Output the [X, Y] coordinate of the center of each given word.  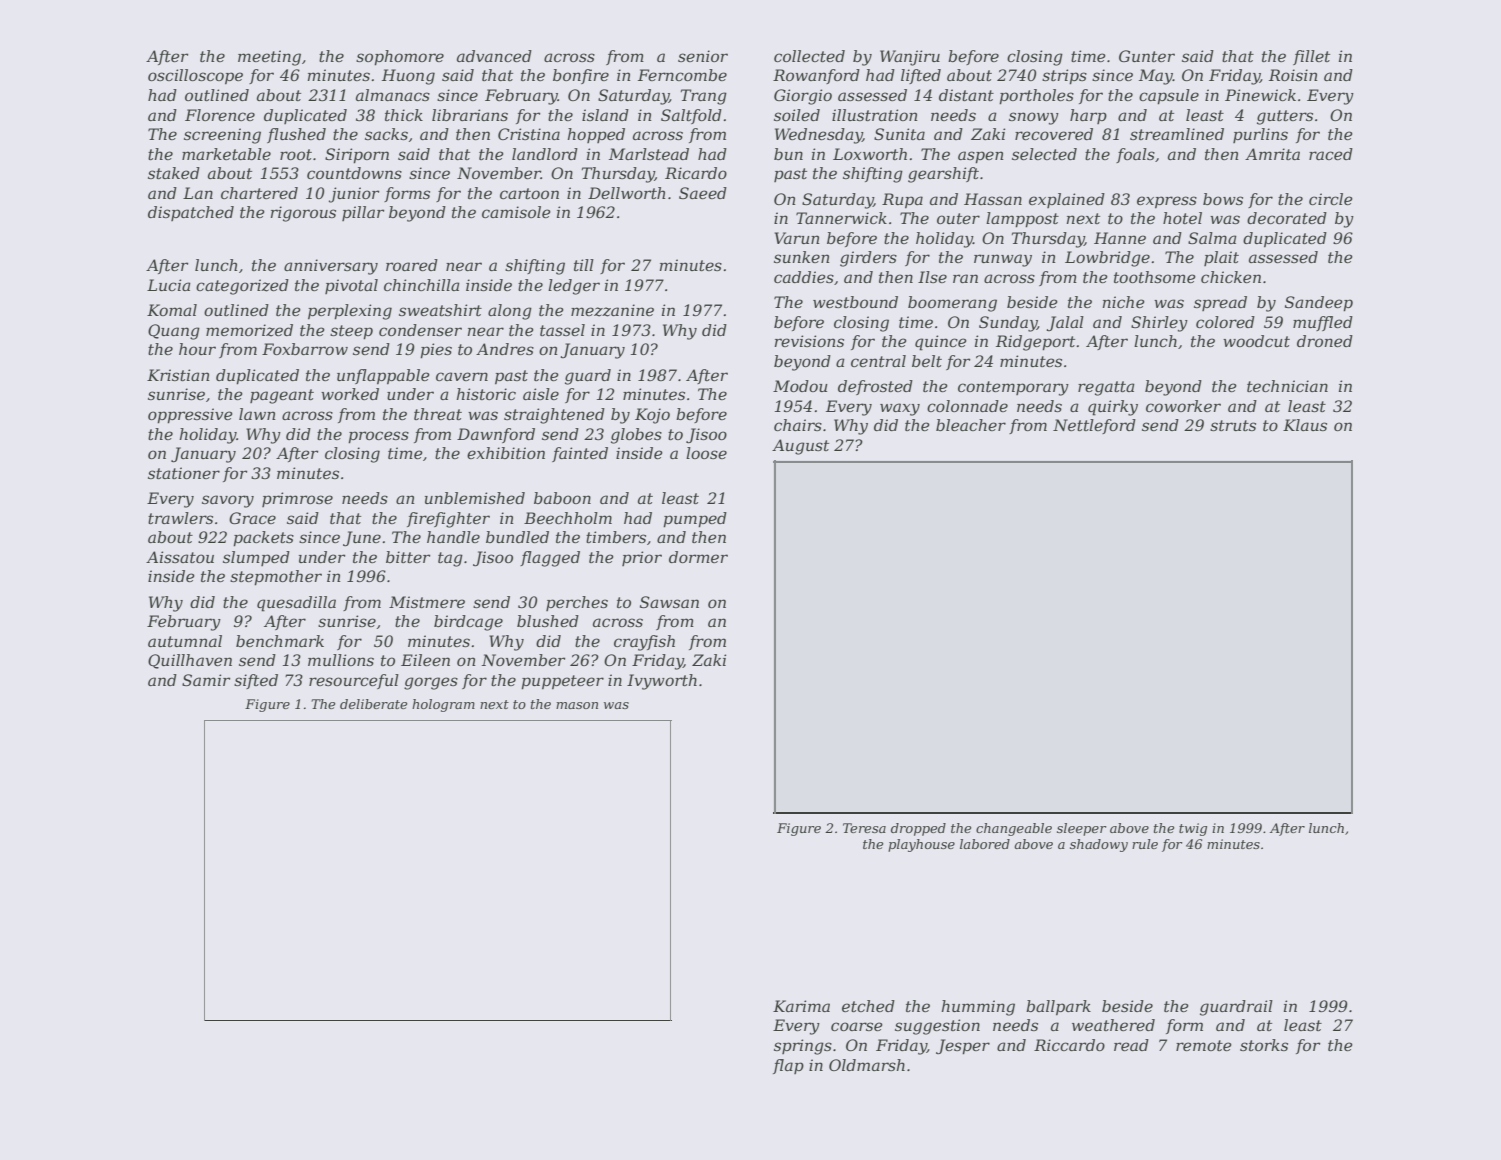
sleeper [1081, 829]
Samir [206, 680]
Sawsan [669, 602]
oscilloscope [195, 76]
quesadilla [296, 604]
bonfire [581, 76]
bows [1223, 199]
